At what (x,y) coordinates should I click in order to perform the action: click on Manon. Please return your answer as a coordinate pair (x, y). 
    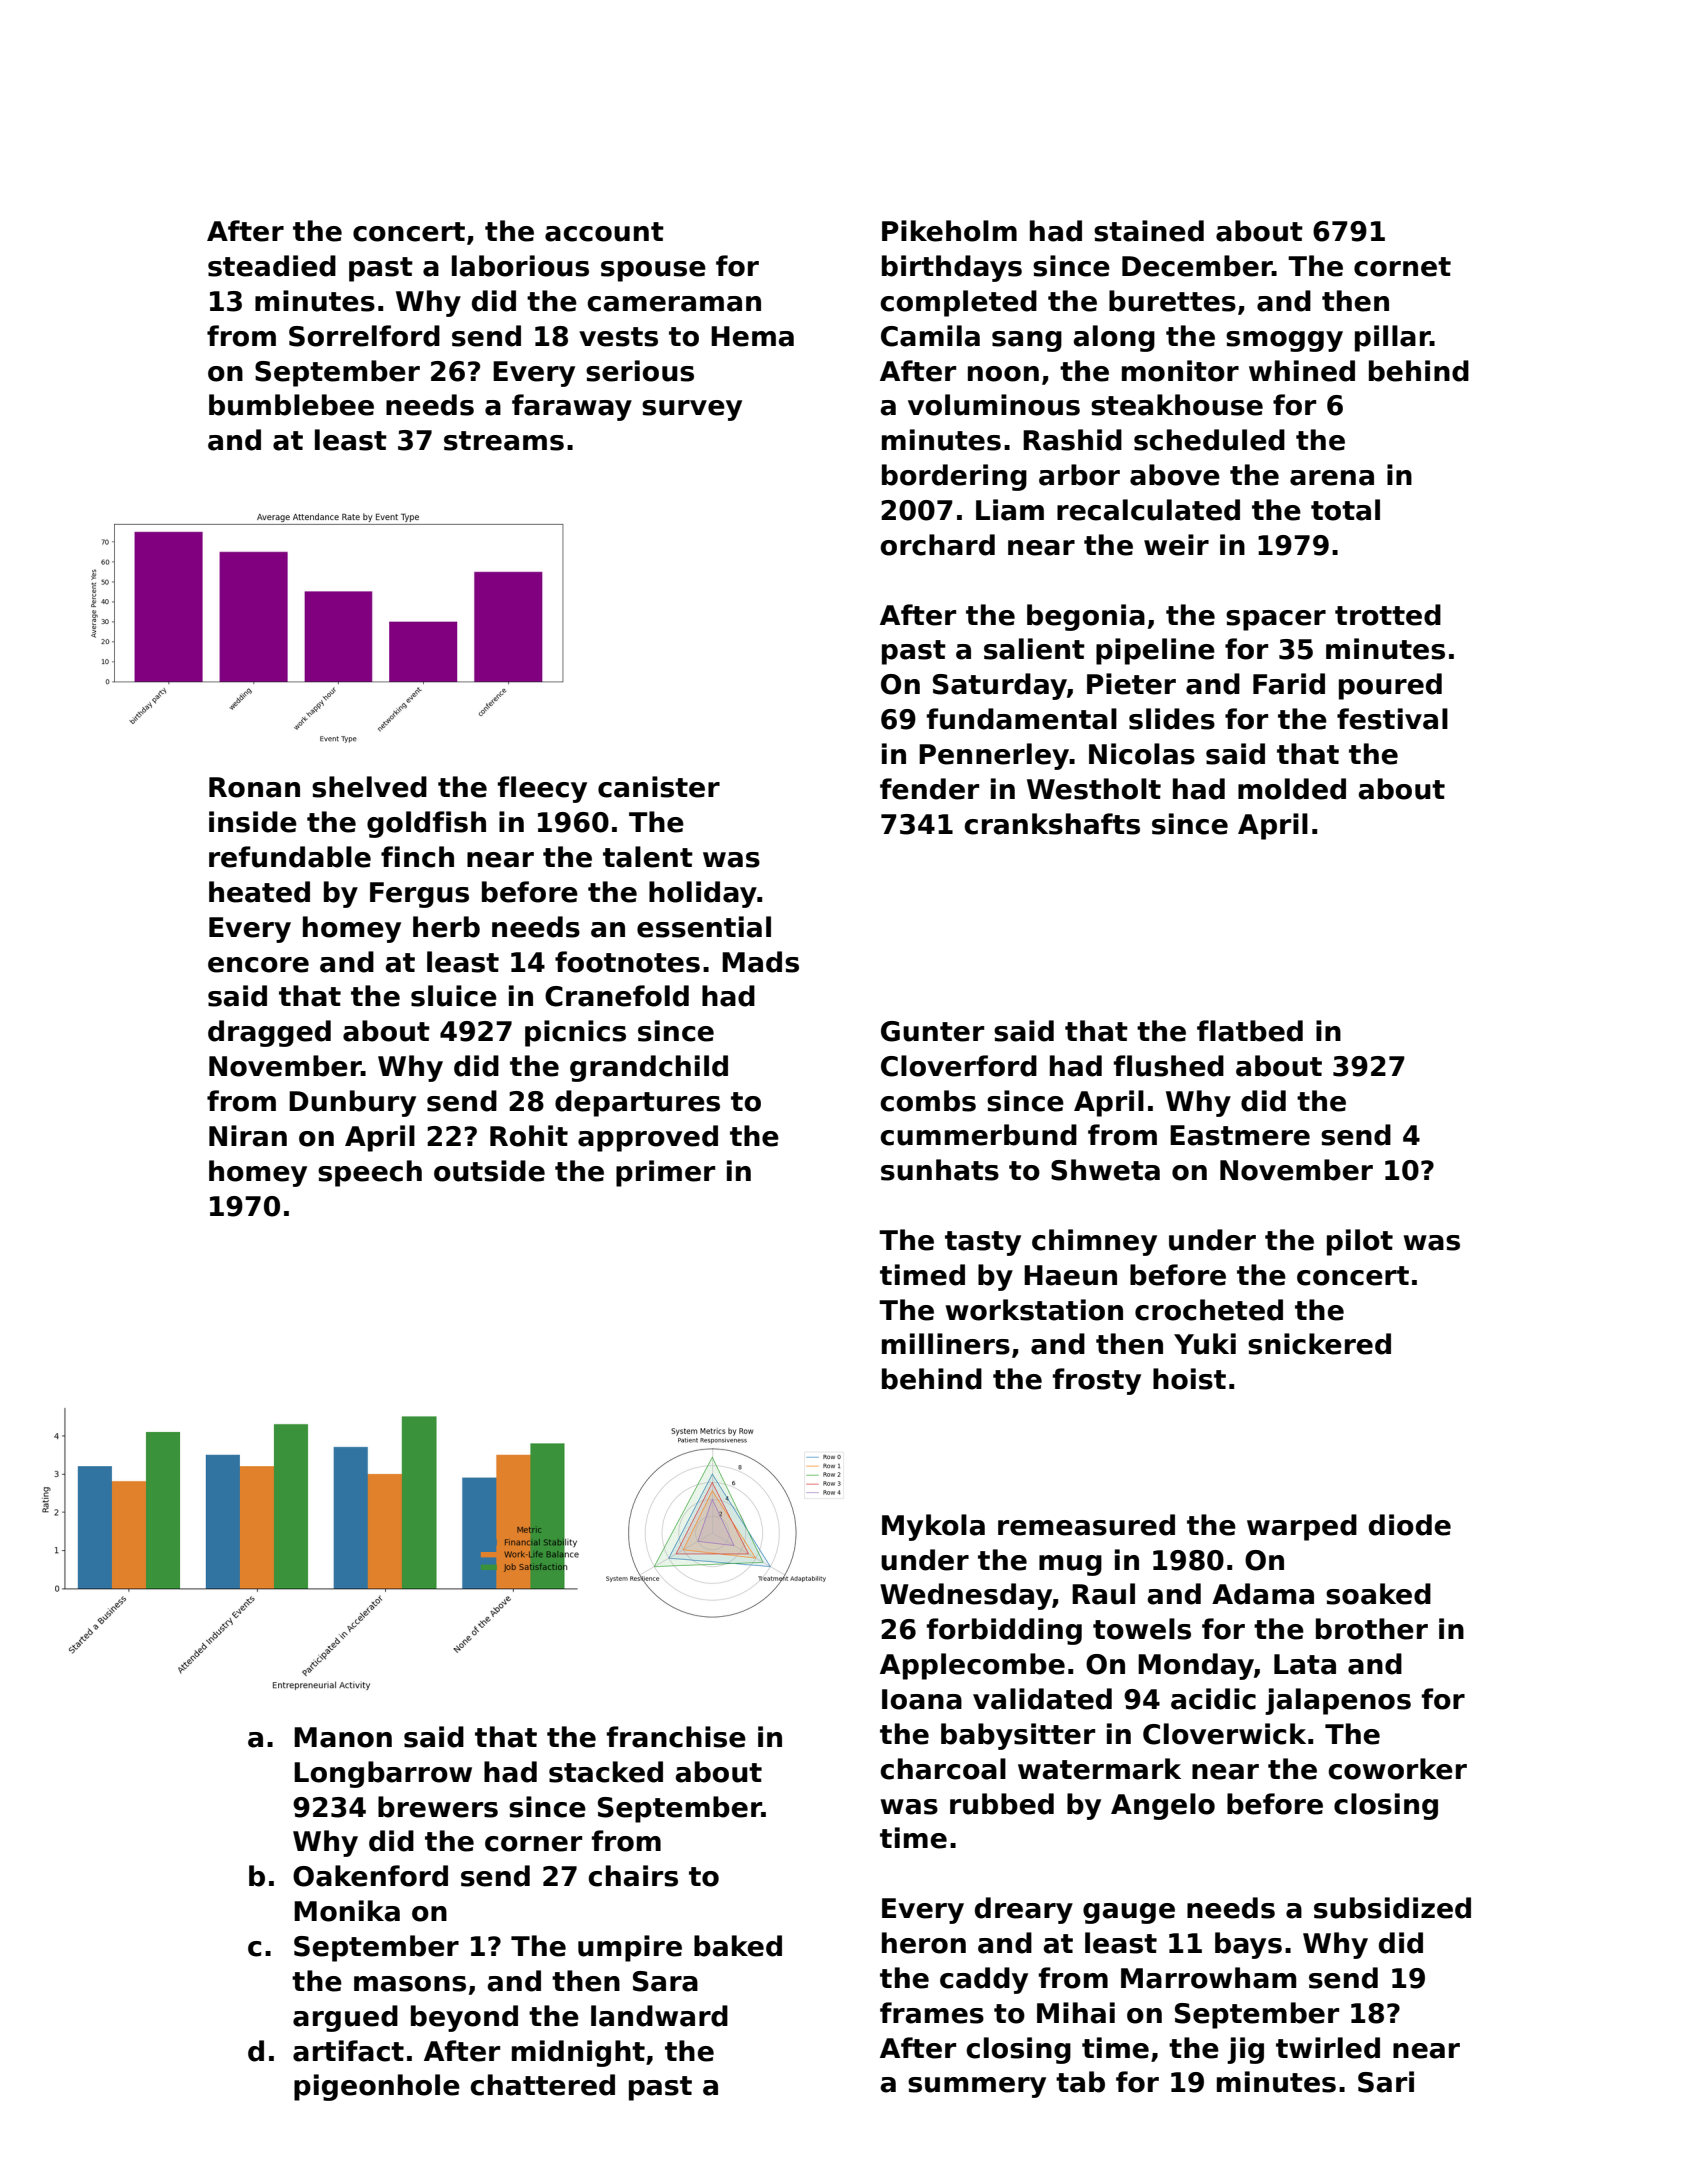
    Looking at the image, I should click on (343, 1737).
